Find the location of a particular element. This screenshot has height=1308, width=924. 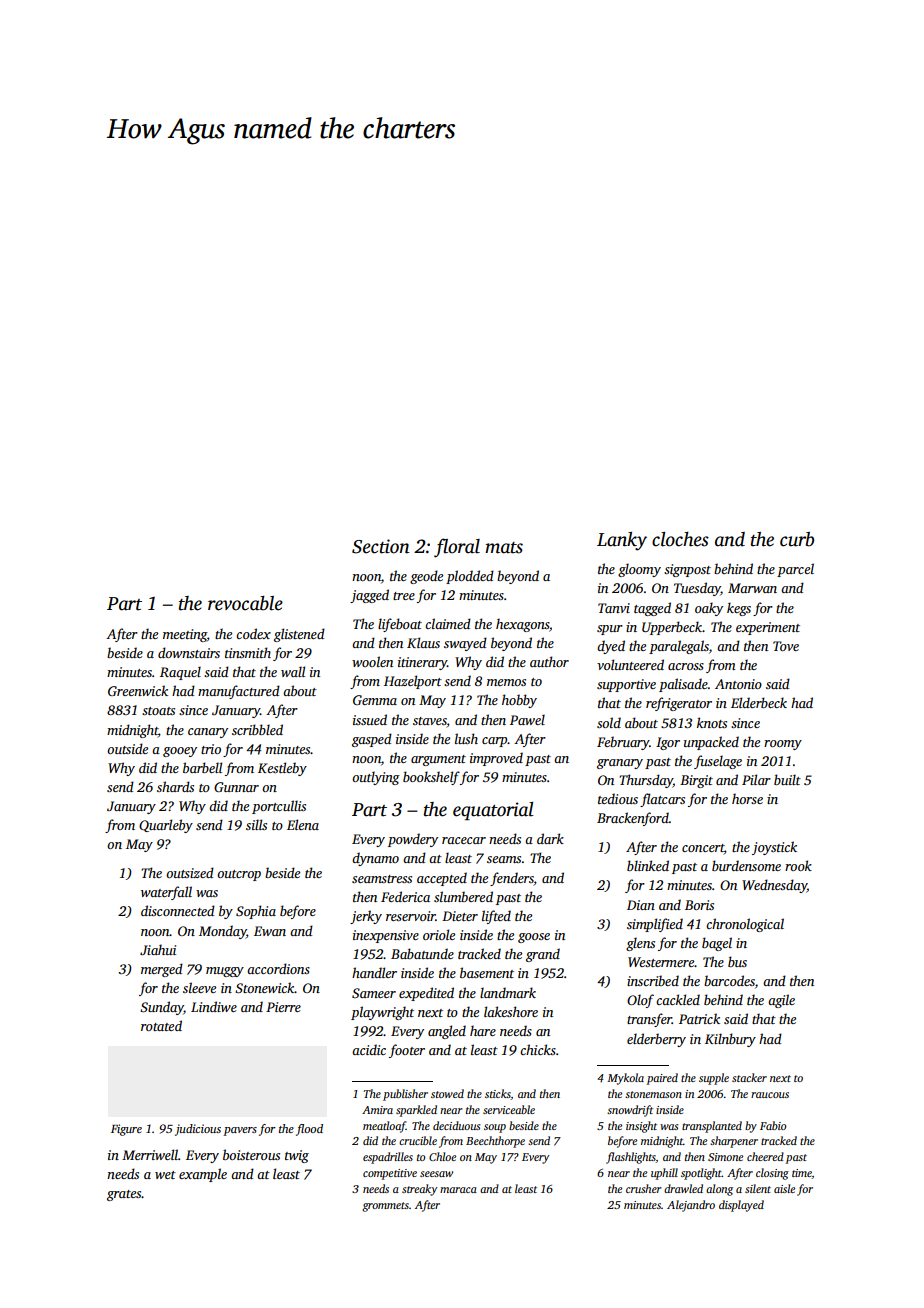

staves is located at coordinates (430, 721).
